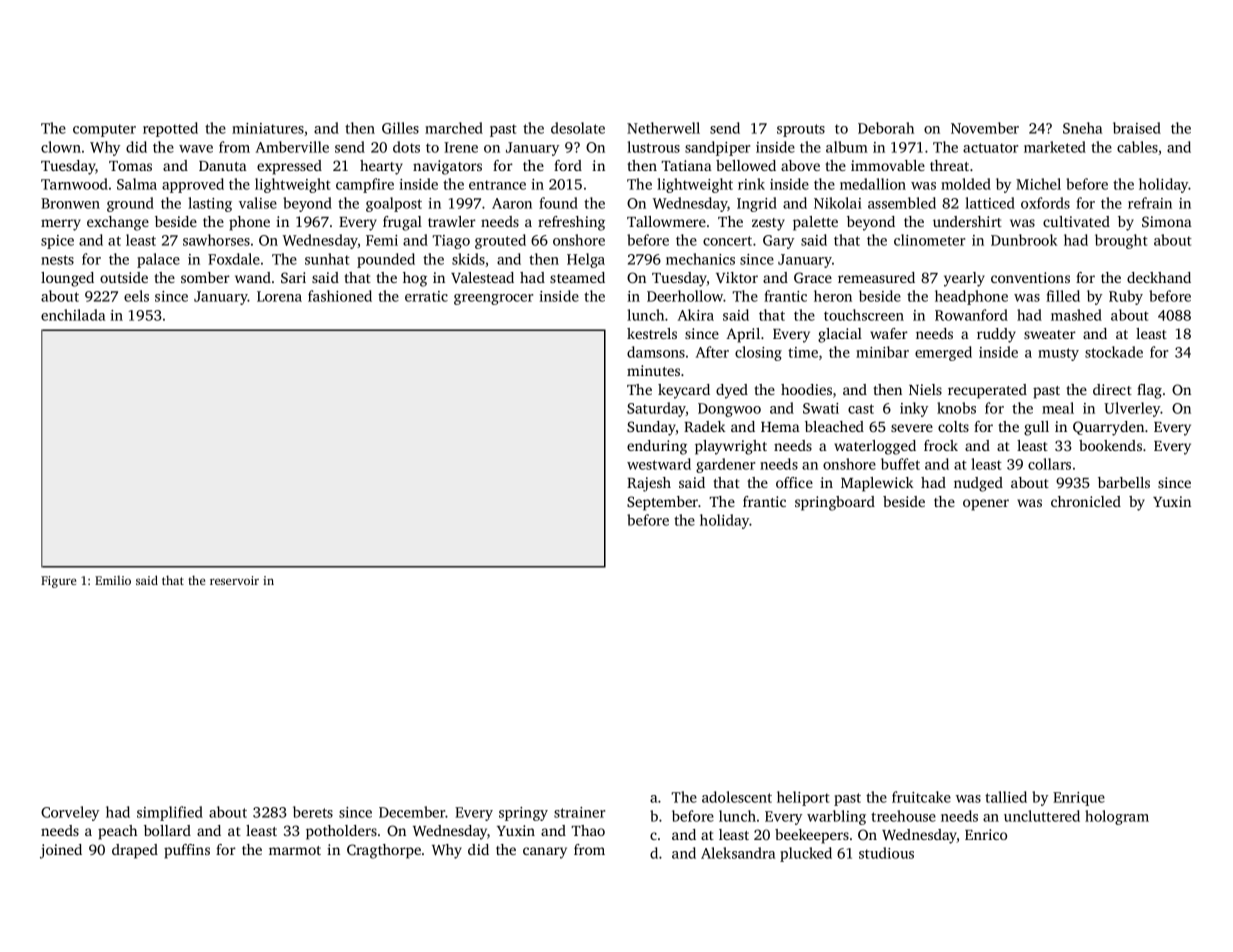  Describe the element at coordinates (800, 165) in the screenshot. I see `above` at that location.
